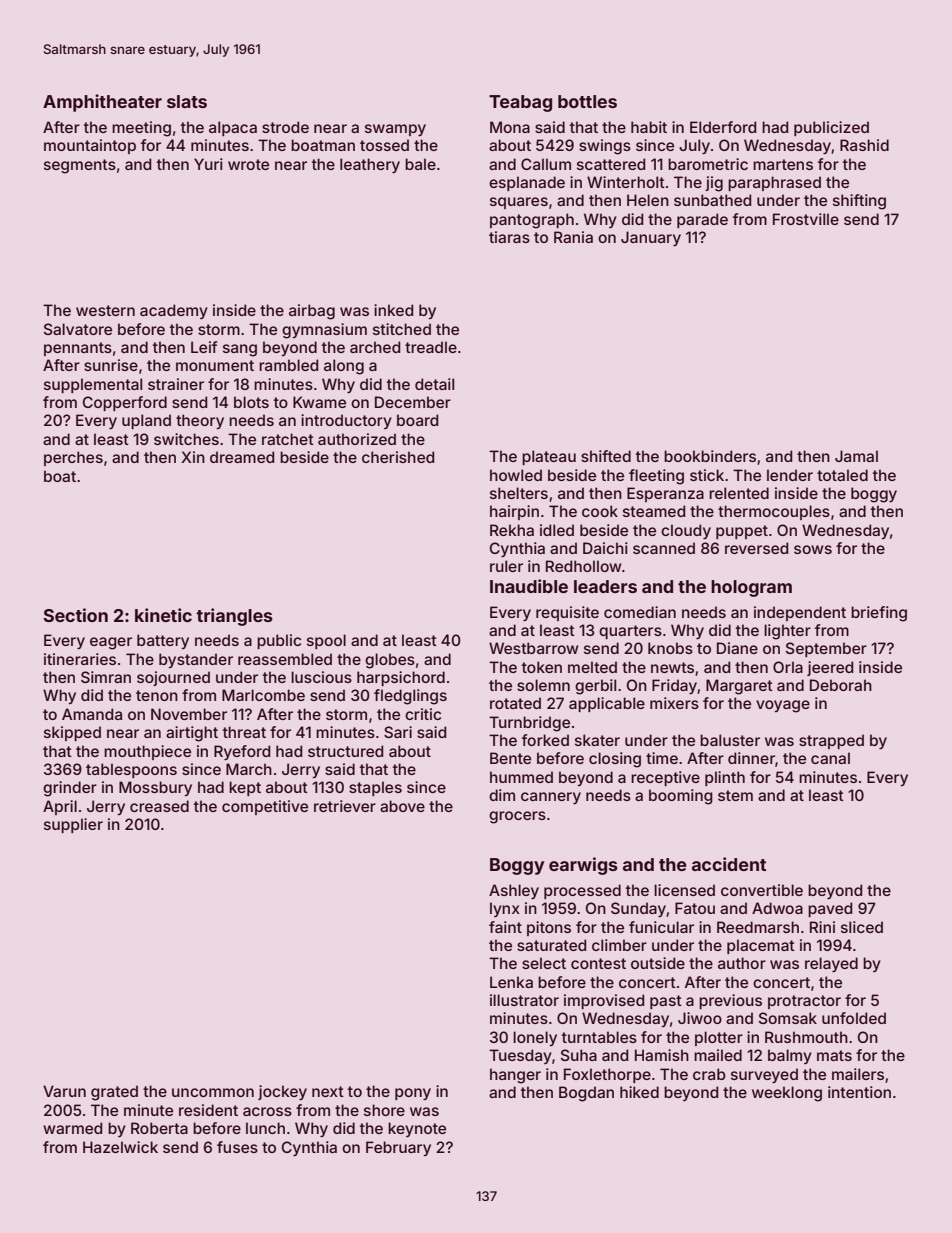 The image size is (952, 1233). Describe the element at coordinates (434, 384) in the document. I see `detail` at that location.
